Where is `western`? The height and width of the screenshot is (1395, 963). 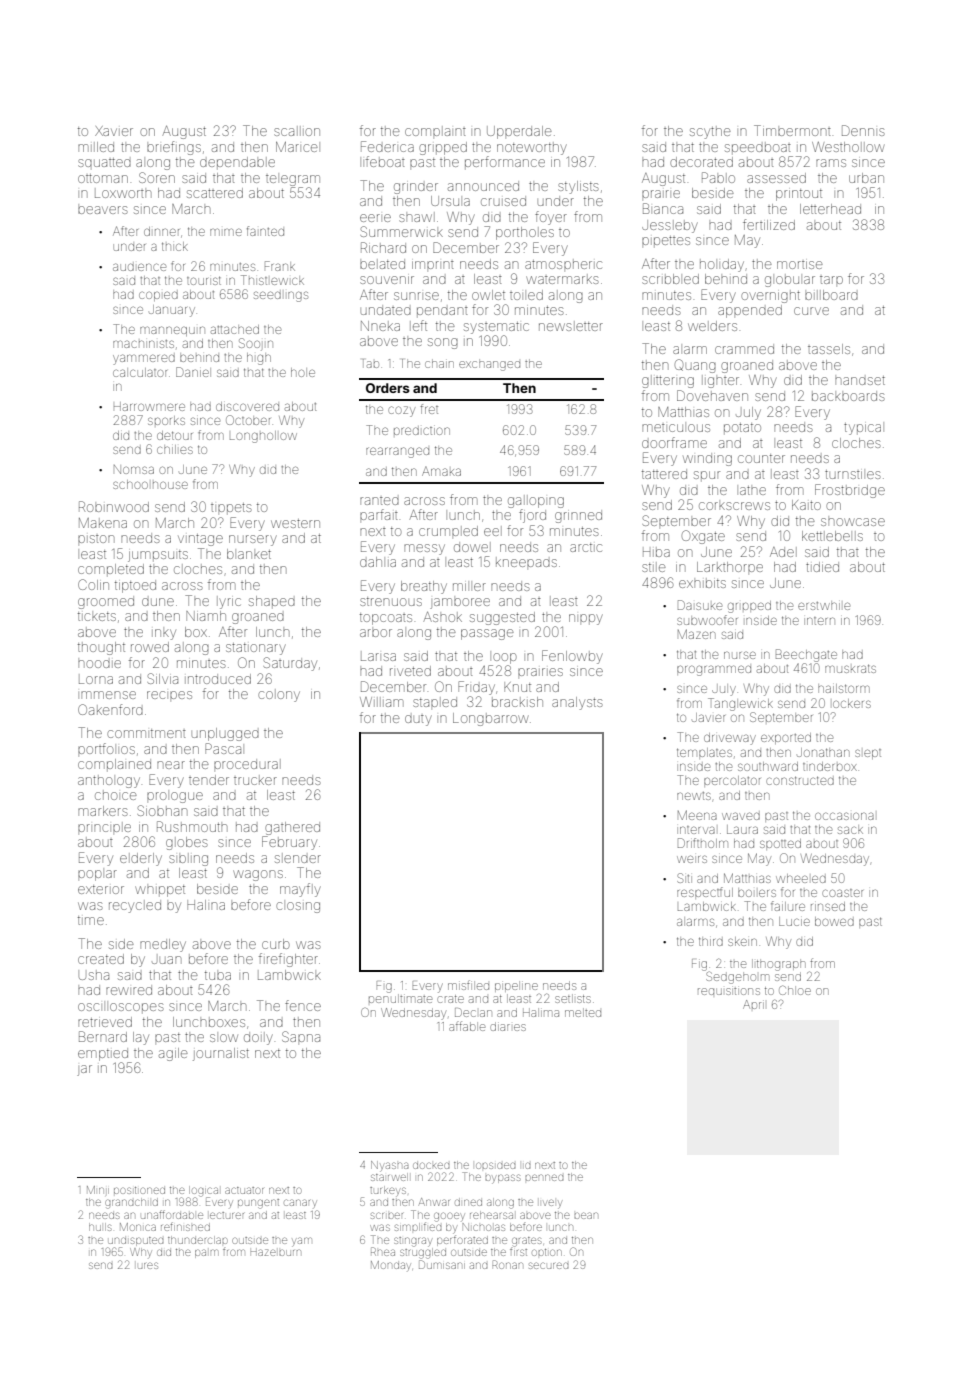 western is located at coordinates (295, 523).
